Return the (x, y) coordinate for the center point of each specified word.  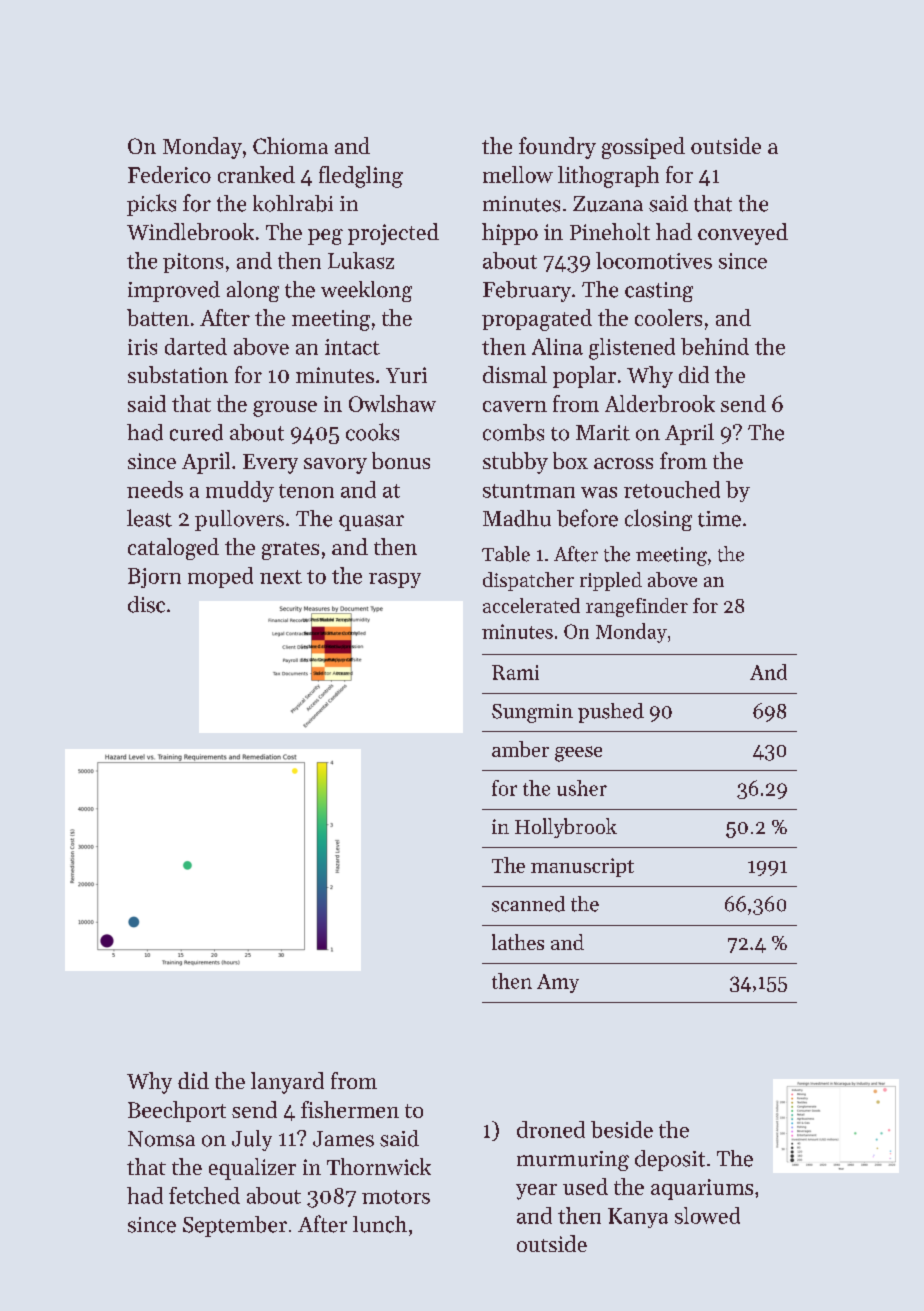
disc (146, 604)
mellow (518, 174)
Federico (169, 174)
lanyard (287, 1083)
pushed (611, 713)
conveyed (743, 234)
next (281, 577)
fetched (204, 1195)
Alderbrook (660, 403)
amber (520, 749)
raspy (395, 580)
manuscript (582, 867)
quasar (371, 523)
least (149, 518)
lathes (518, 942)
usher (582, 788)
